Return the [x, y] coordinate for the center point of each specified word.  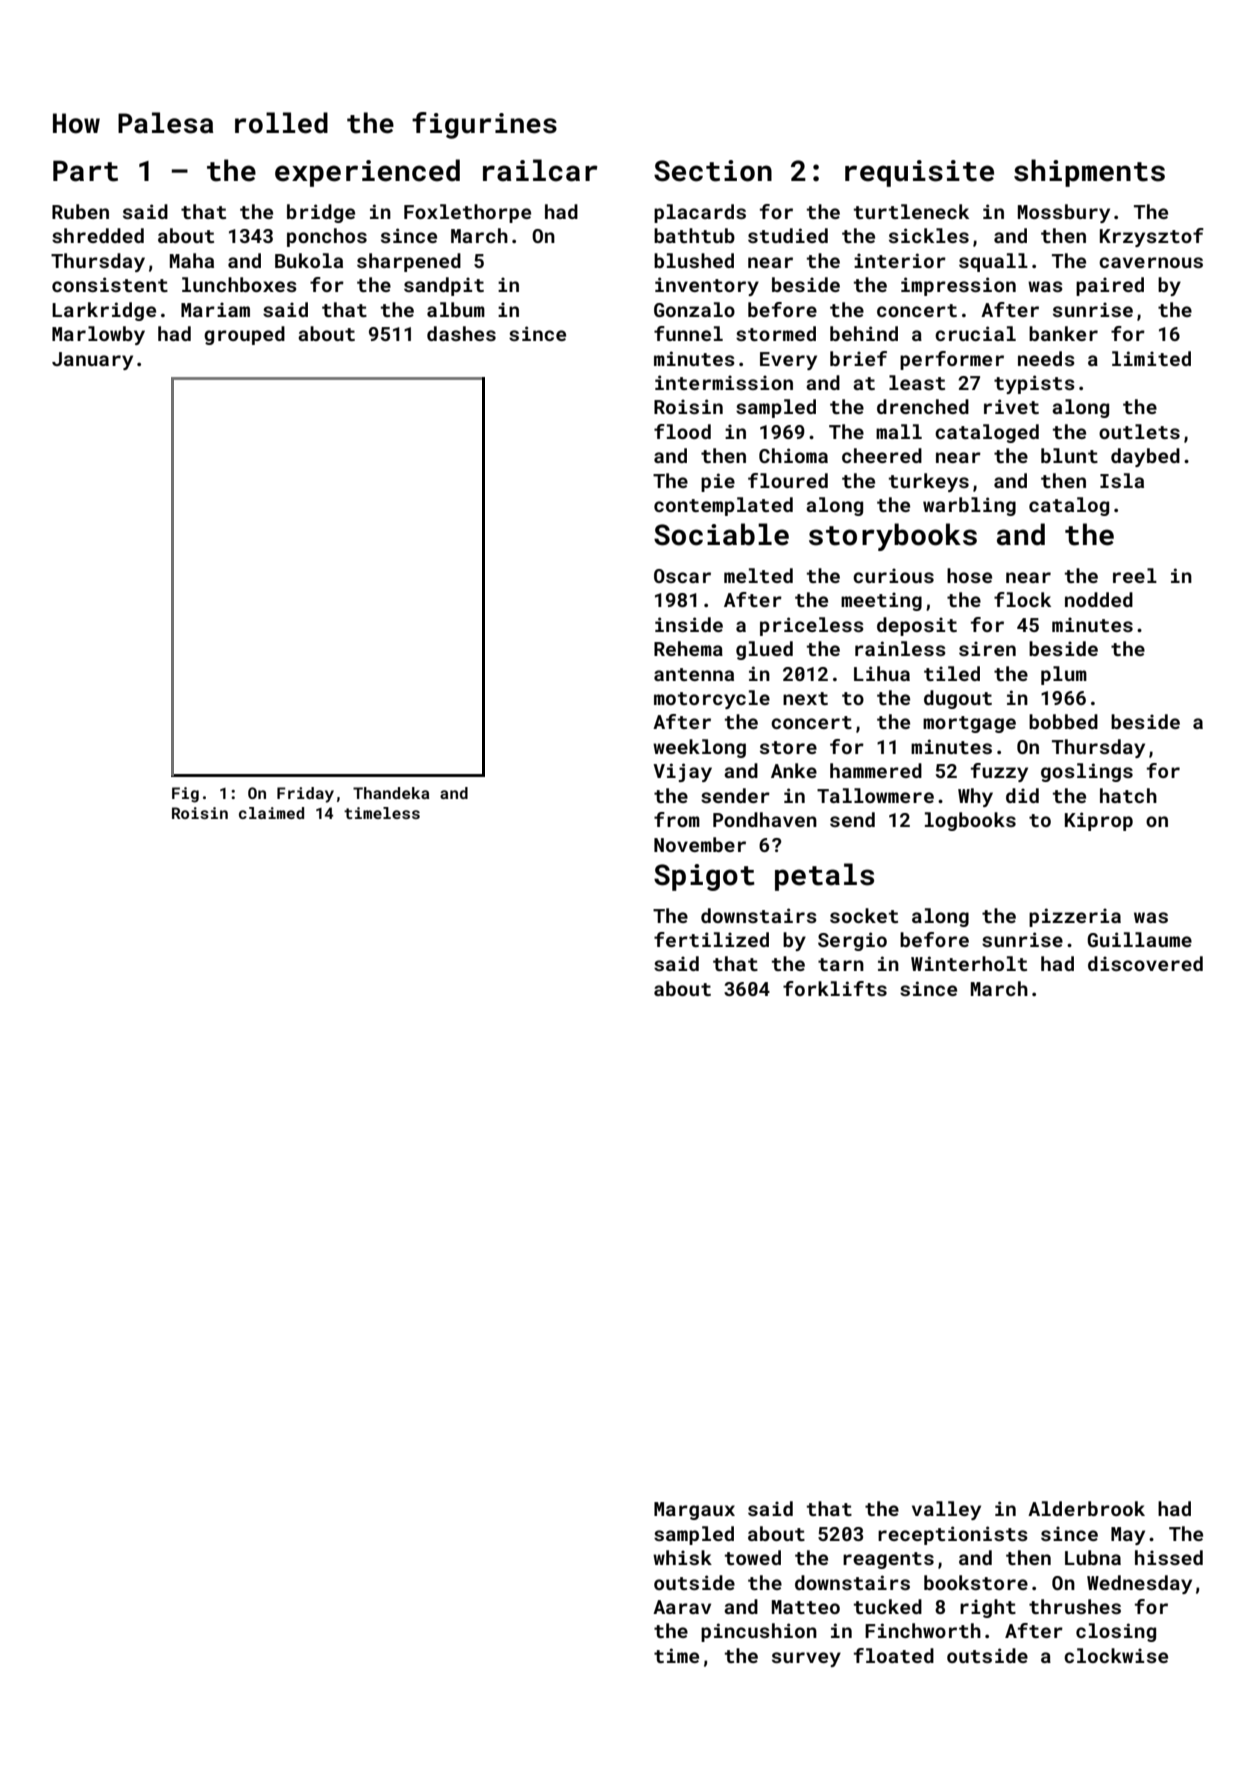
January [92, 361]
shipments [1089, 173]
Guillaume [1139, 939]
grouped [244, 335]
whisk [682, 1557]
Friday [305, 795]
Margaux [694, 1511]
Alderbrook [1086, 1508]
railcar [540, 170]
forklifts [835, 988]
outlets [1139, 431]
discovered [1145, 963]
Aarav [682, 1607]
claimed [271, 813]
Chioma [793, 455]
